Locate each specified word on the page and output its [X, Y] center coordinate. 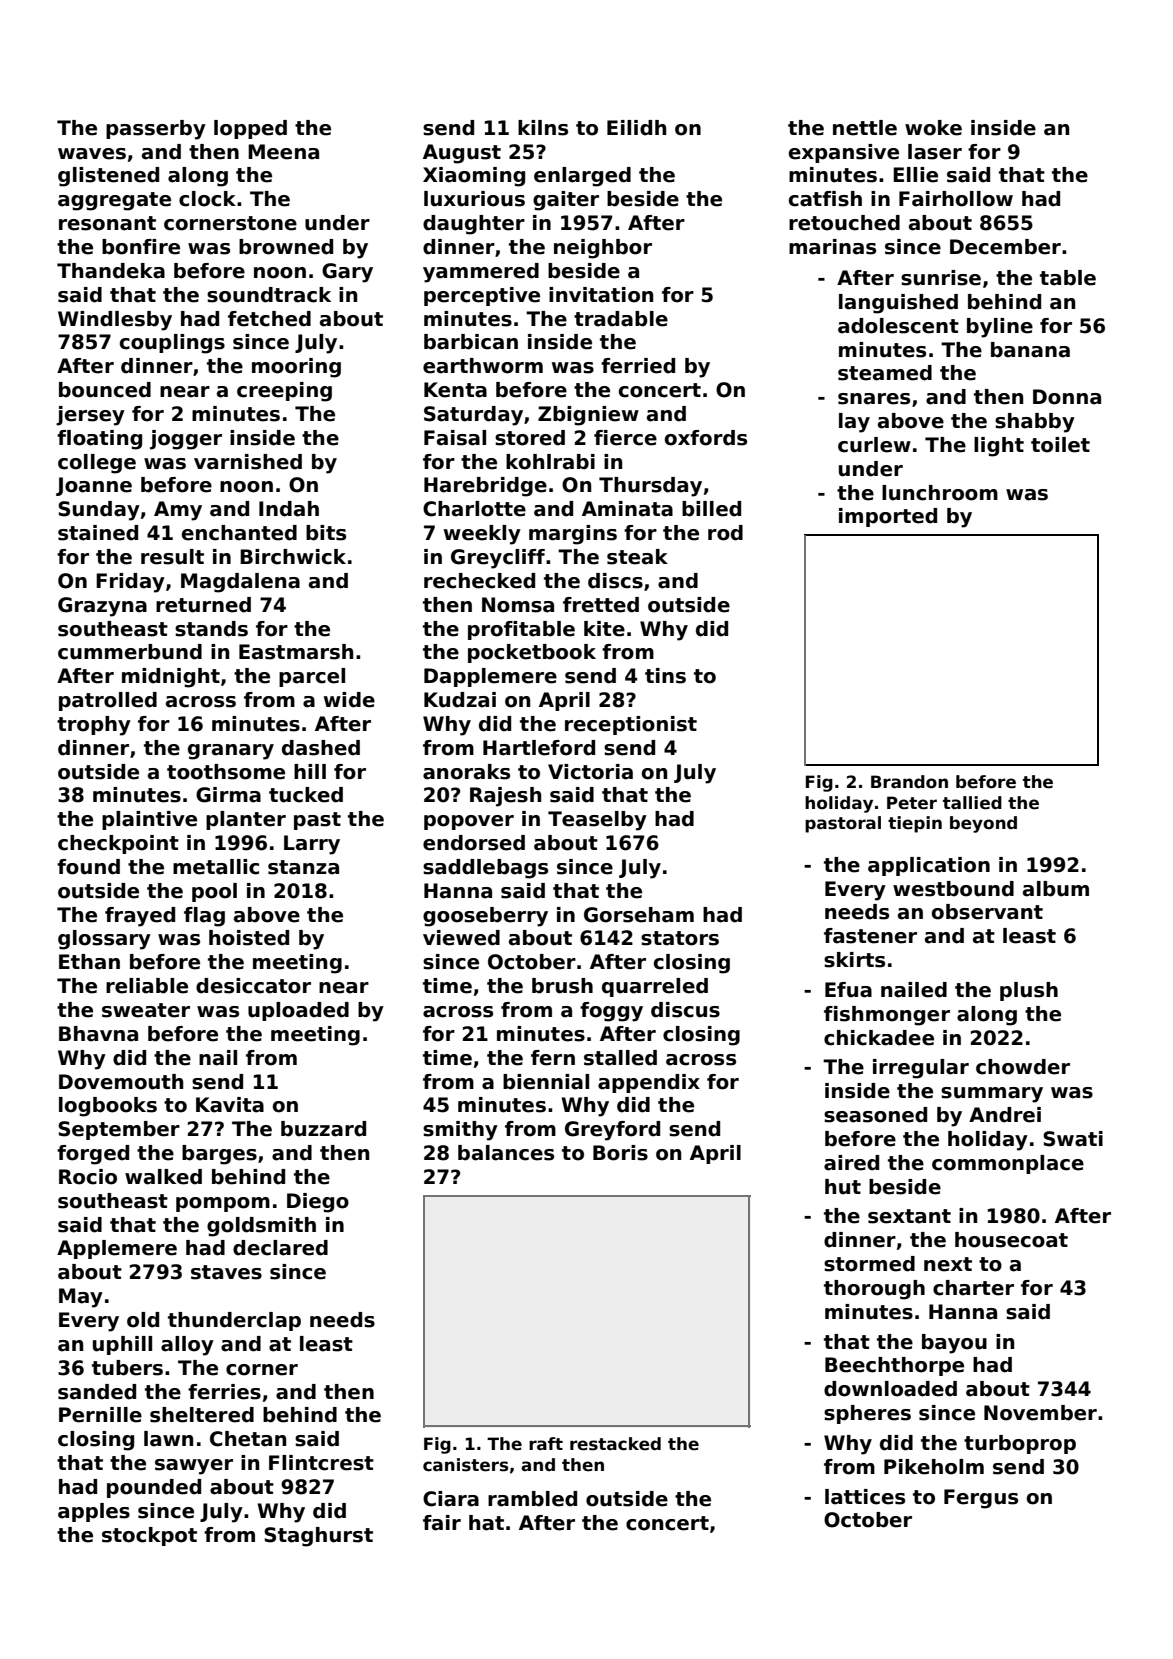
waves [92, 154]
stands [211, 629]
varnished [248, 462]
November [1040, 1413]
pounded [154, 1488]
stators [680, 938]
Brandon [909, 782]
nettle [865, 128]
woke [933, 128]
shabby [1035, 423]
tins [665, 676]
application [929, 866]
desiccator [253, 986]
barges [219, 1155]
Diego [318, 1203]
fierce [625, 438]
